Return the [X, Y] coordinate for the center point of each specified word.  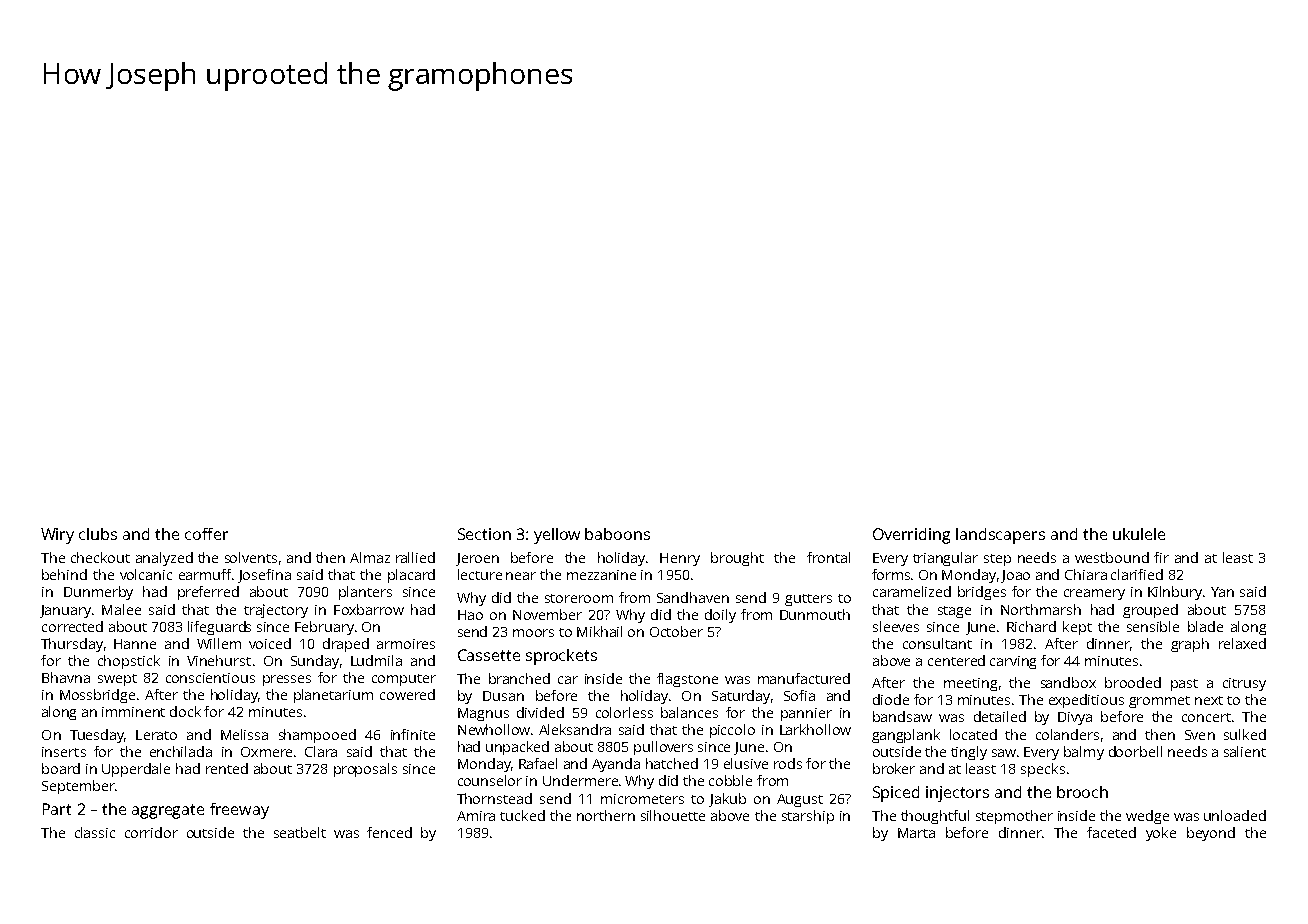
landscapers [1000, 536]
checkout [100, 557]
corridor [151, 832]
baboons [617, 534]
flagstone [687, 680]
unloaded [1235, 815]
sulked [1245, 734]
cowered [407, 694]
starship [808, 817]
